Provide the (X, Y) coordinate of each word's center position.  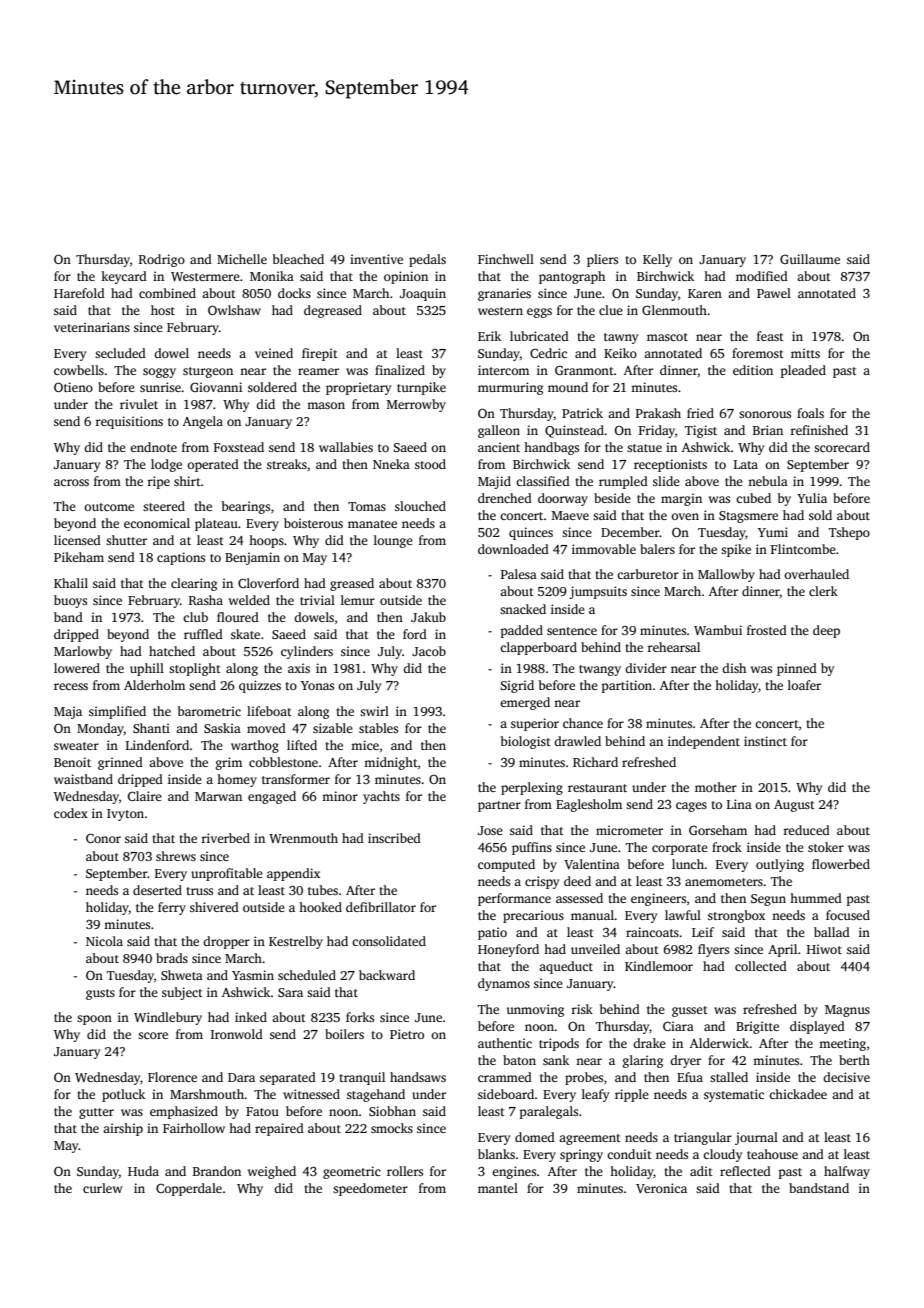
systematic (734, 1095)
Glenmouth (674, 310)
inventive (376, 259)
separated (288, 1078)
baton (519, 1060)
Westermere (205, 276)
